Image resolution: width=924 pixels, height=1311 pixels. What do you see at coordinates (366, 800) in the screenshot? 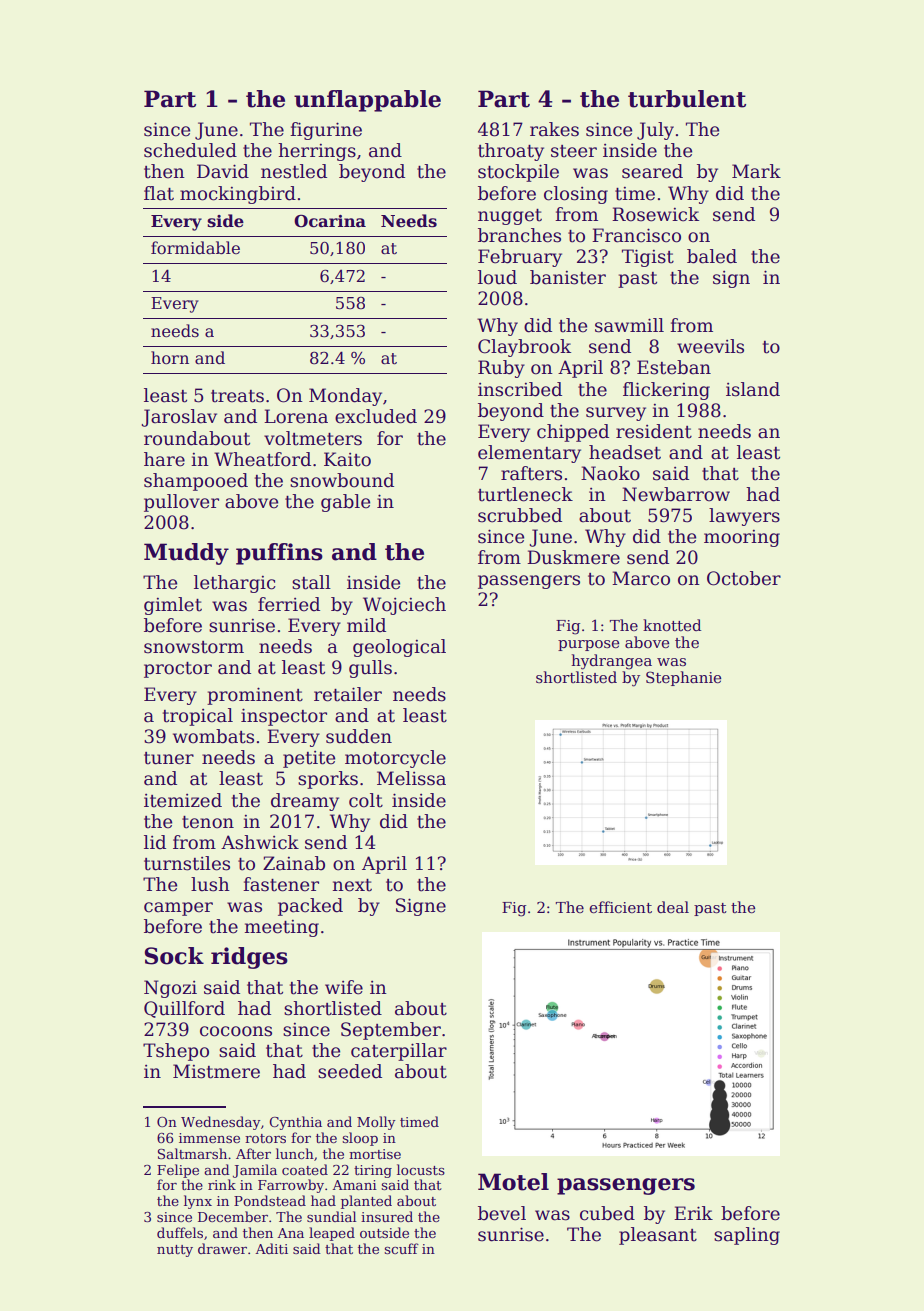
I see `colt` at bounding box center [366, 800].
